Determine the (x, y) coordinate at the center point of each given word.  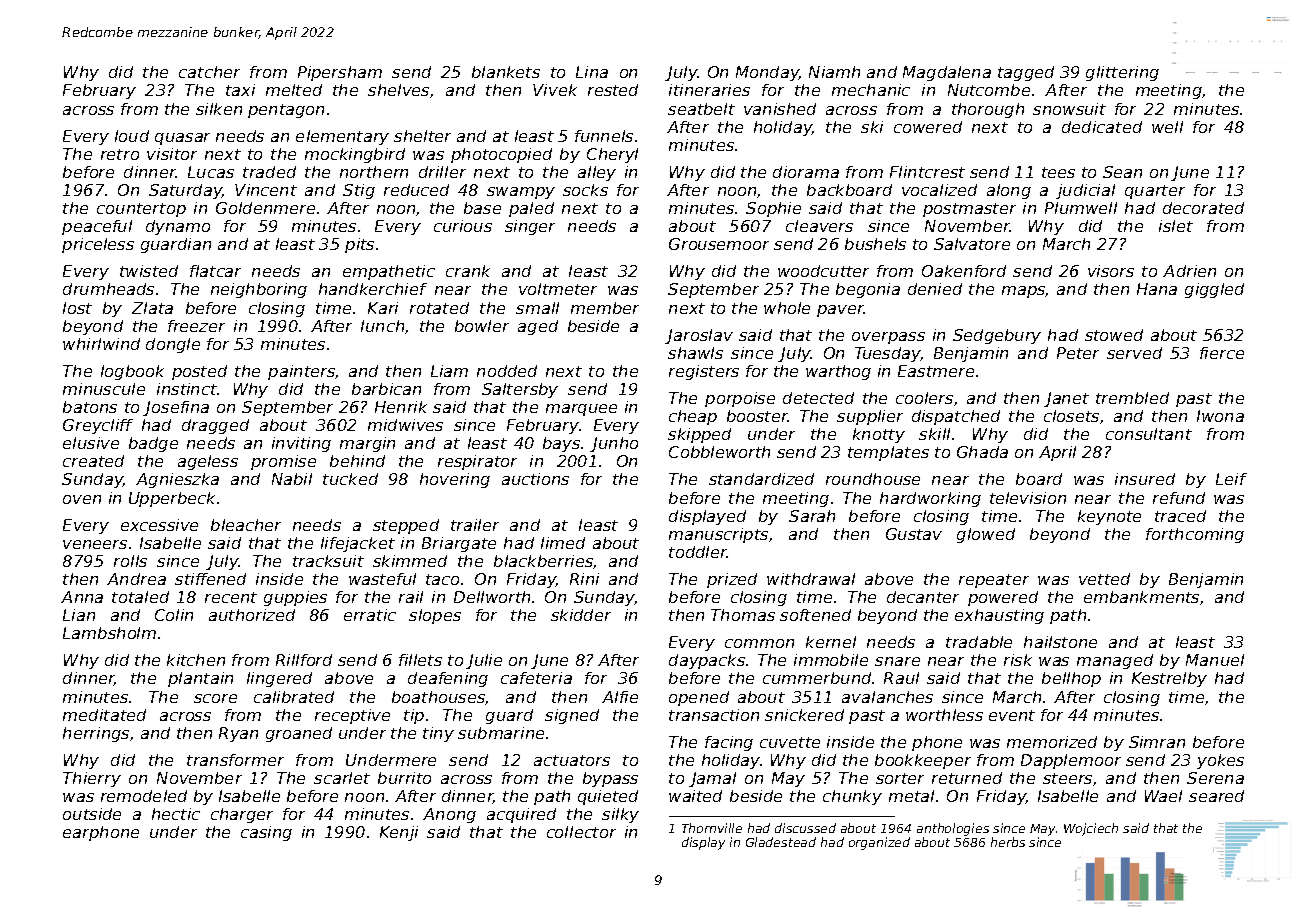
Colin (174, 615)
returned (967, 778)
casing (266, 833)
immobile (831, 660)
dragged (215, 426)
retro (120, 154)
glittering (1122, 73)
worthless (944, 715)
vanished (780, 109)
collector (581, 832)
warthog (838, 372)
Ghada (982, 452)
